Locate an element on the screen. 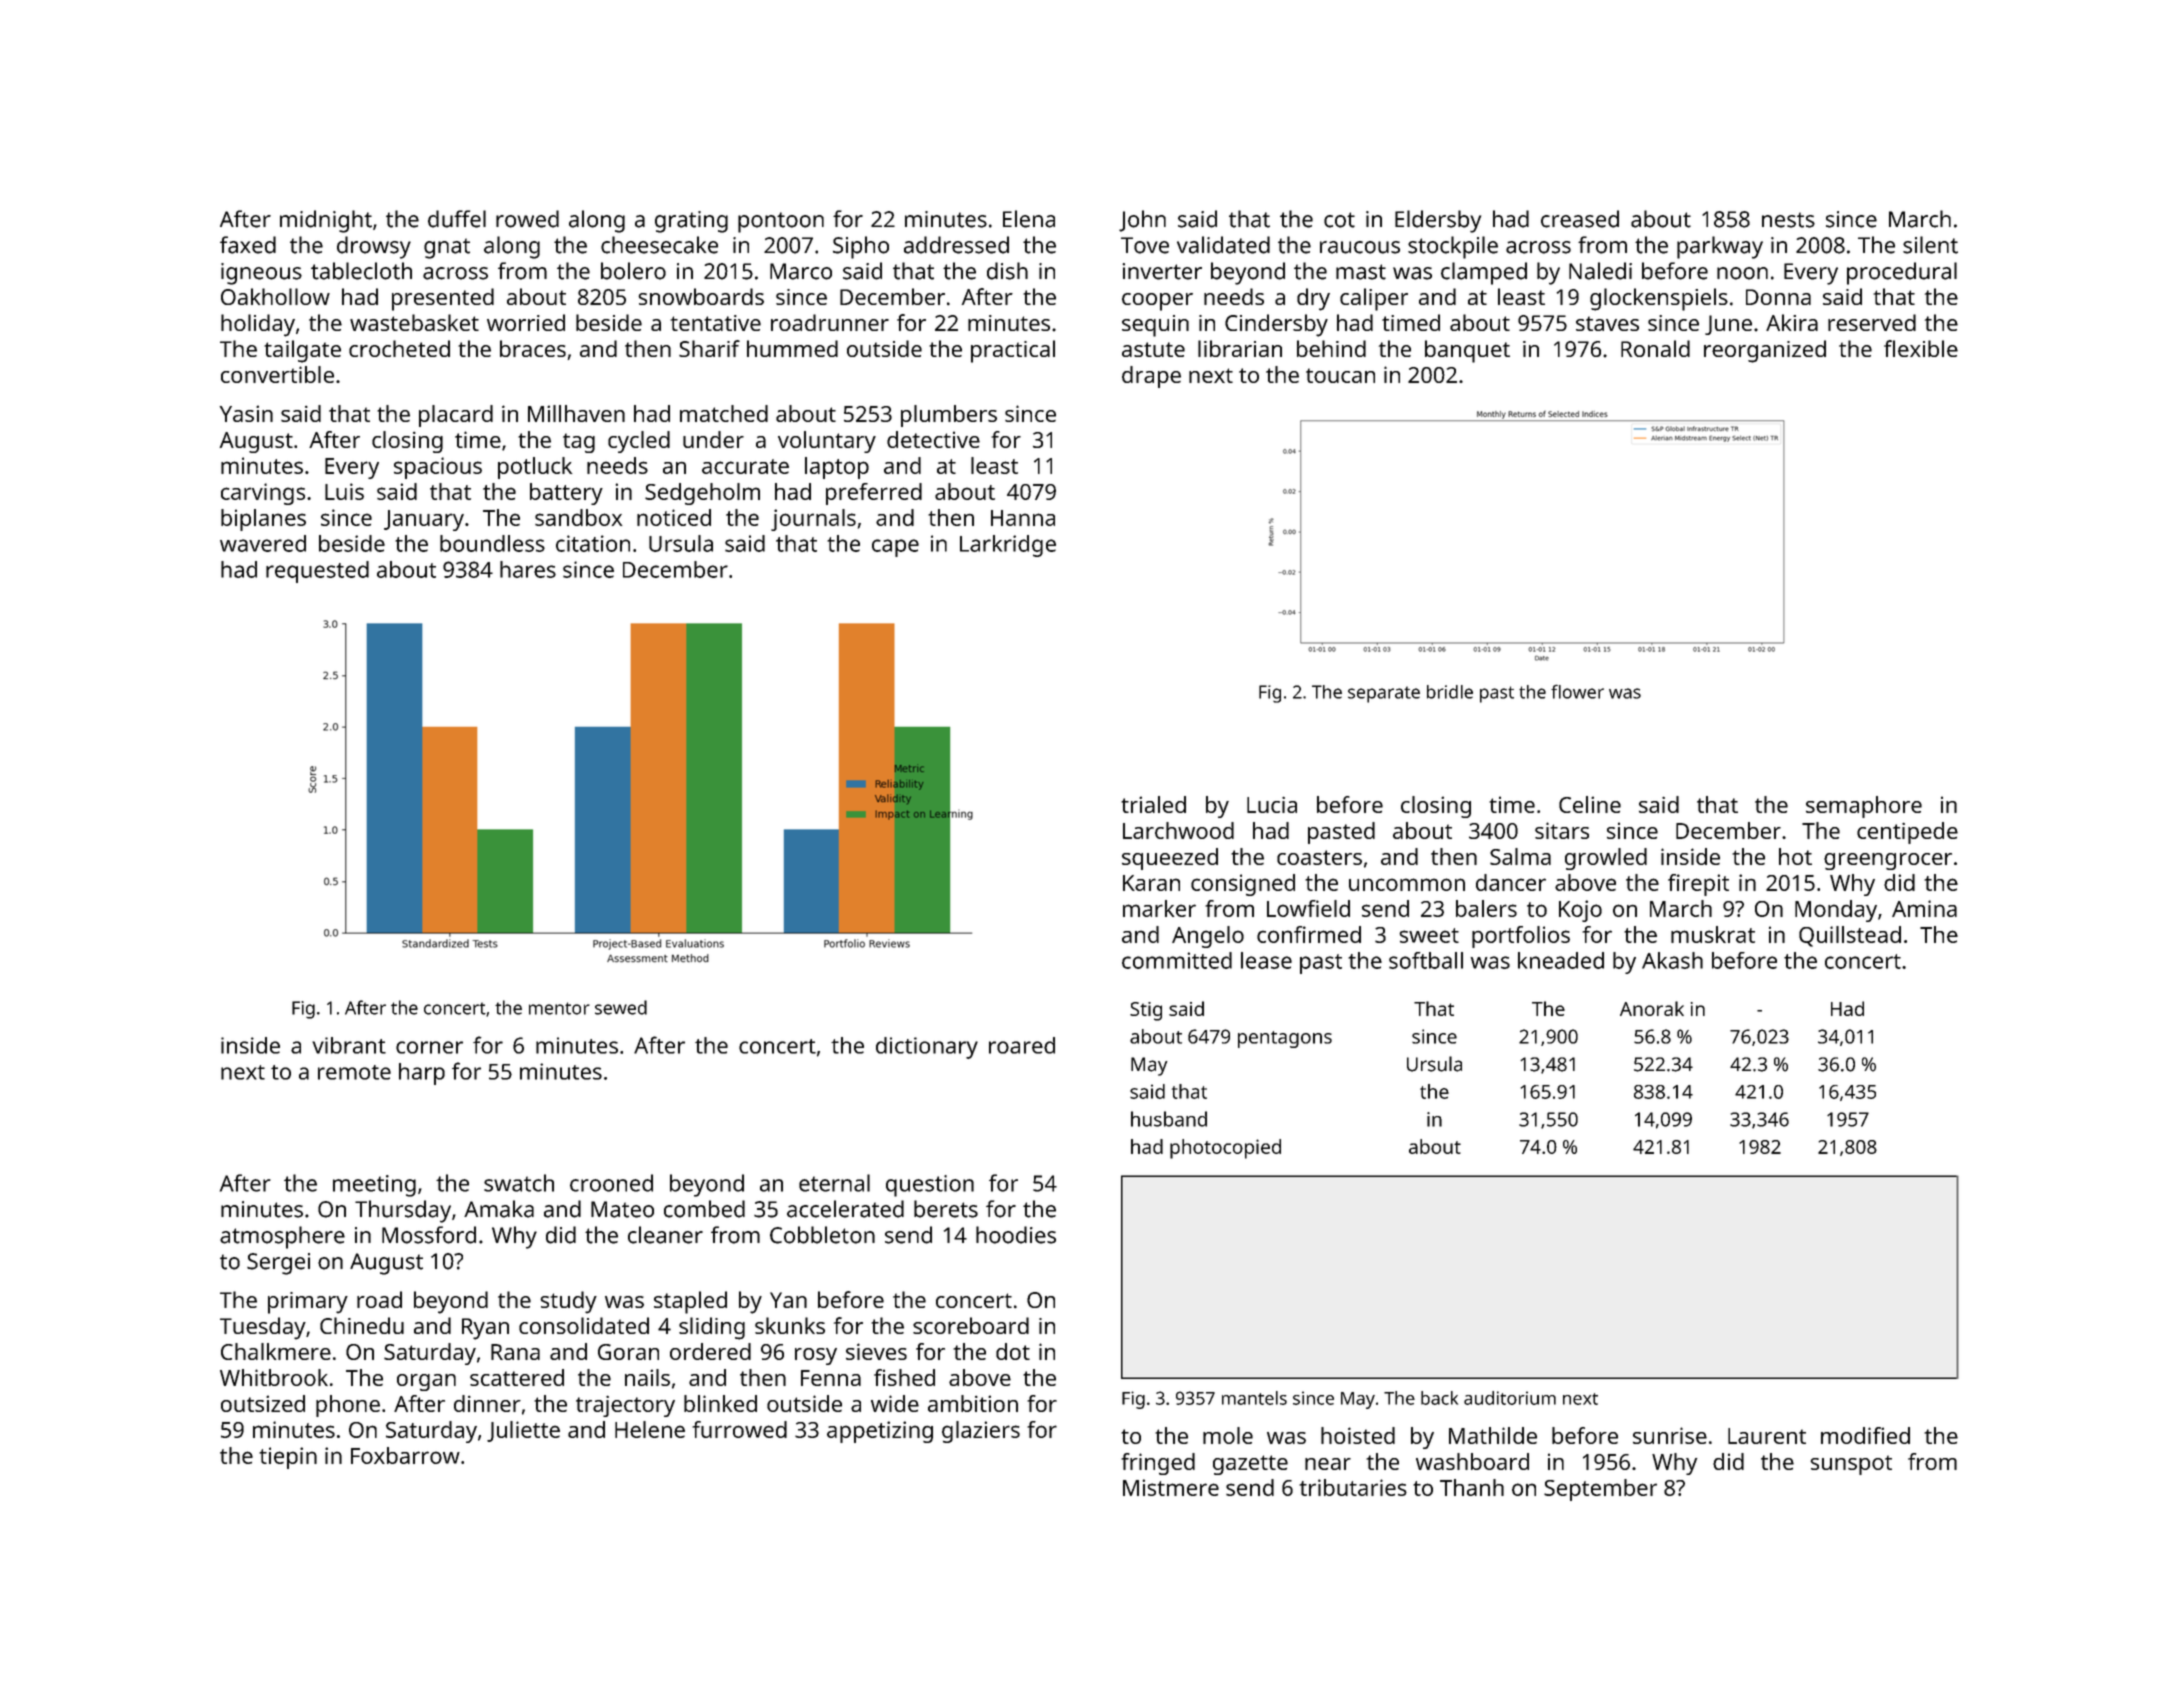 This screenshot has height=1683, width=2178. separate is located at coordinates (1384, 694).
